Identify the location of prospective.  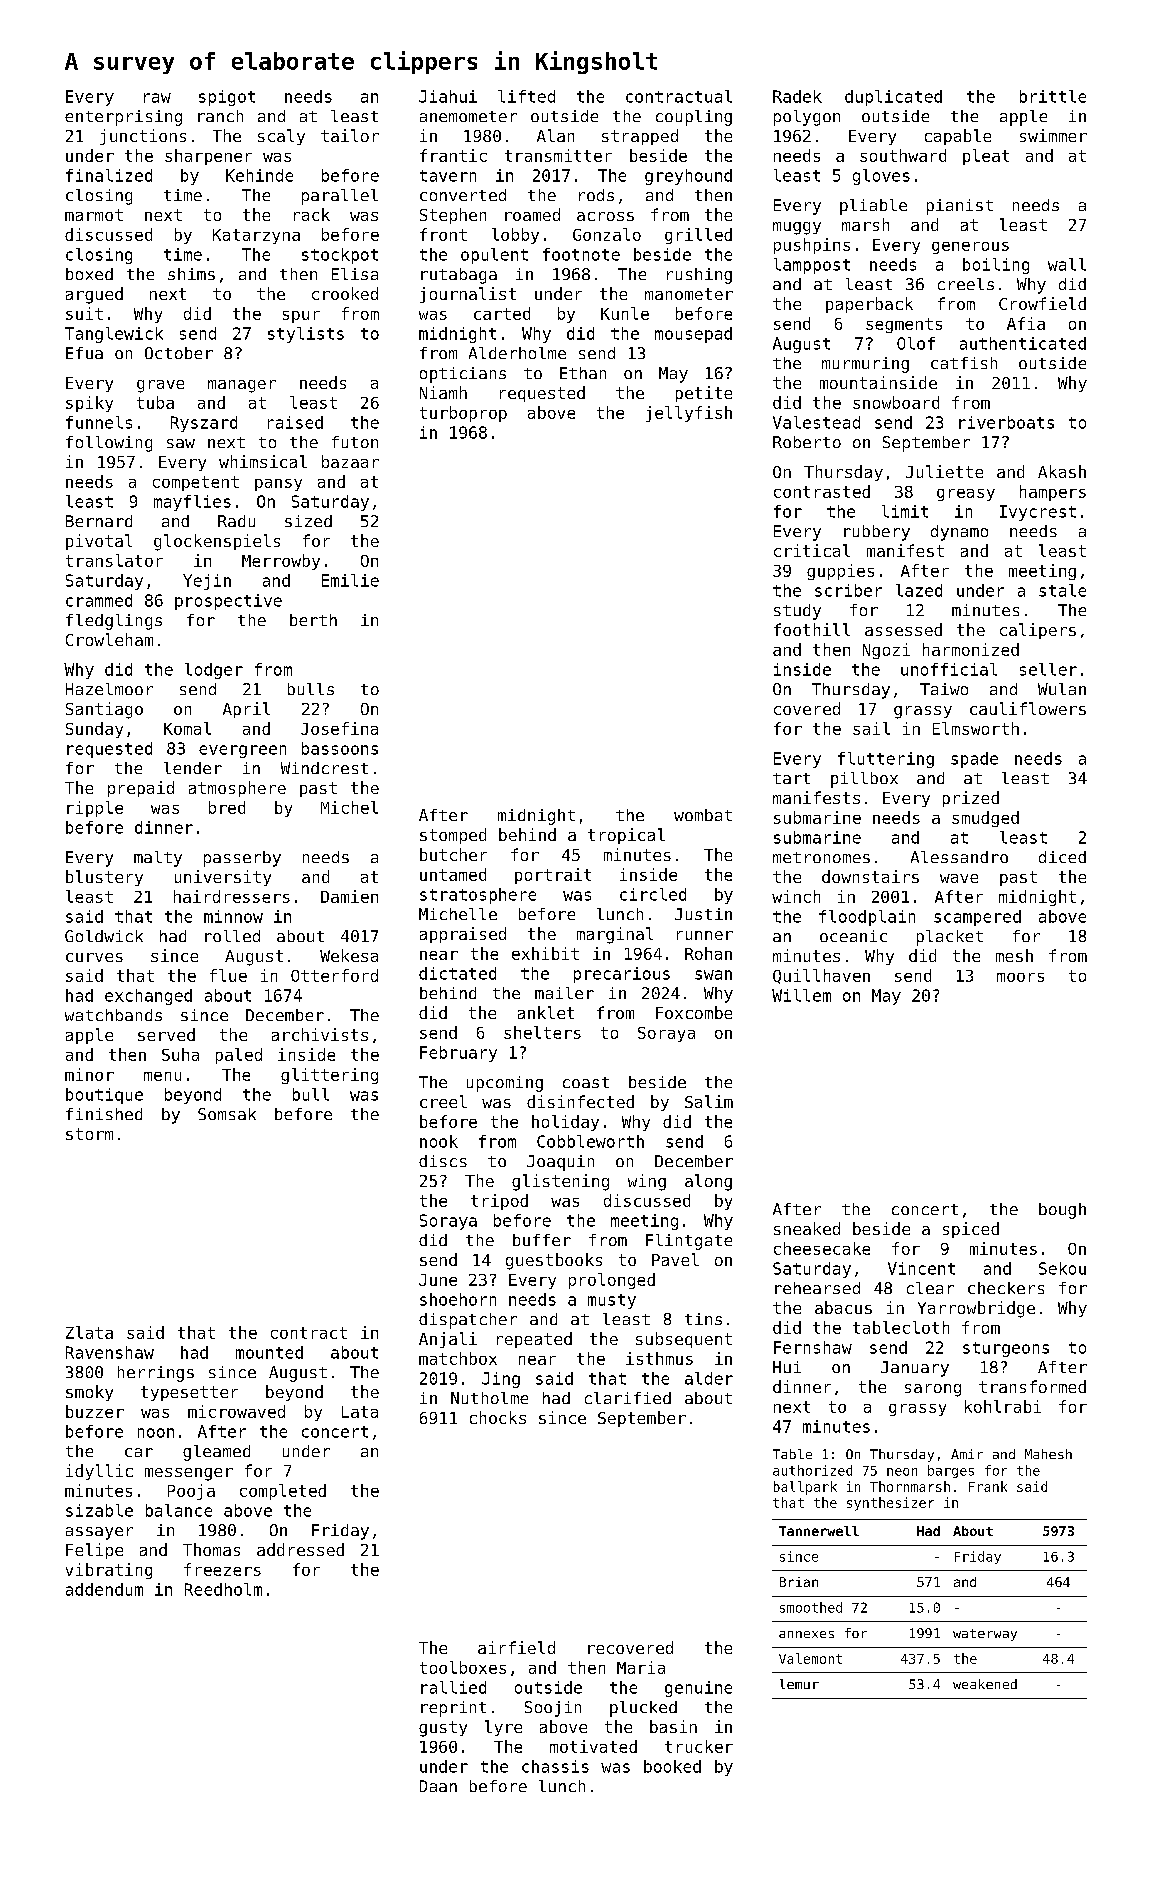
(228, 602).
